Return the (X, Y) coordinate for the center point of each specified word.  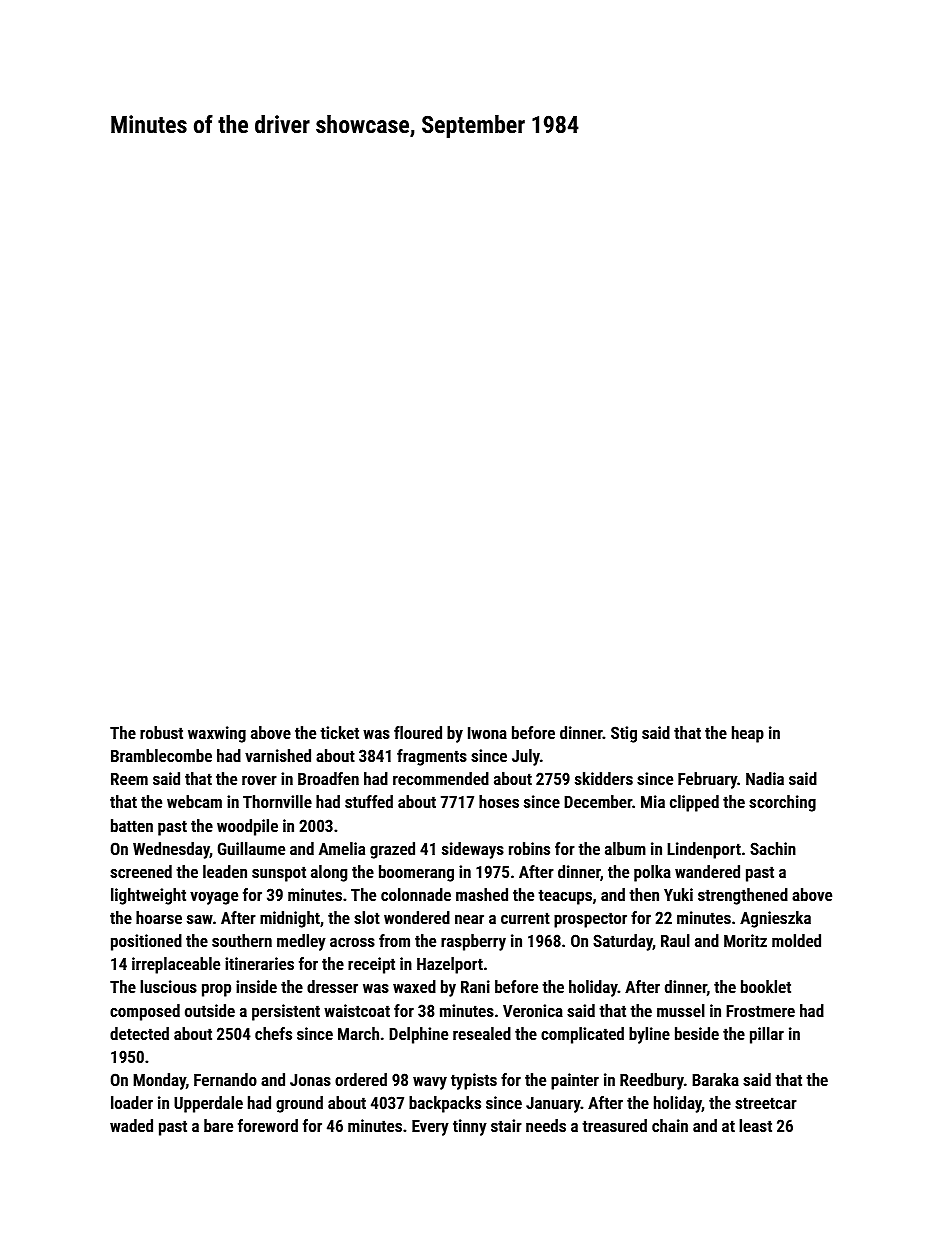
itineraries (259, 963)
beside (697, 1033)
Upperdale (208, 1104)
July (526, 757)
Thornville (277, 801)
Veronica (533, 1010)
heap (748, 734)
